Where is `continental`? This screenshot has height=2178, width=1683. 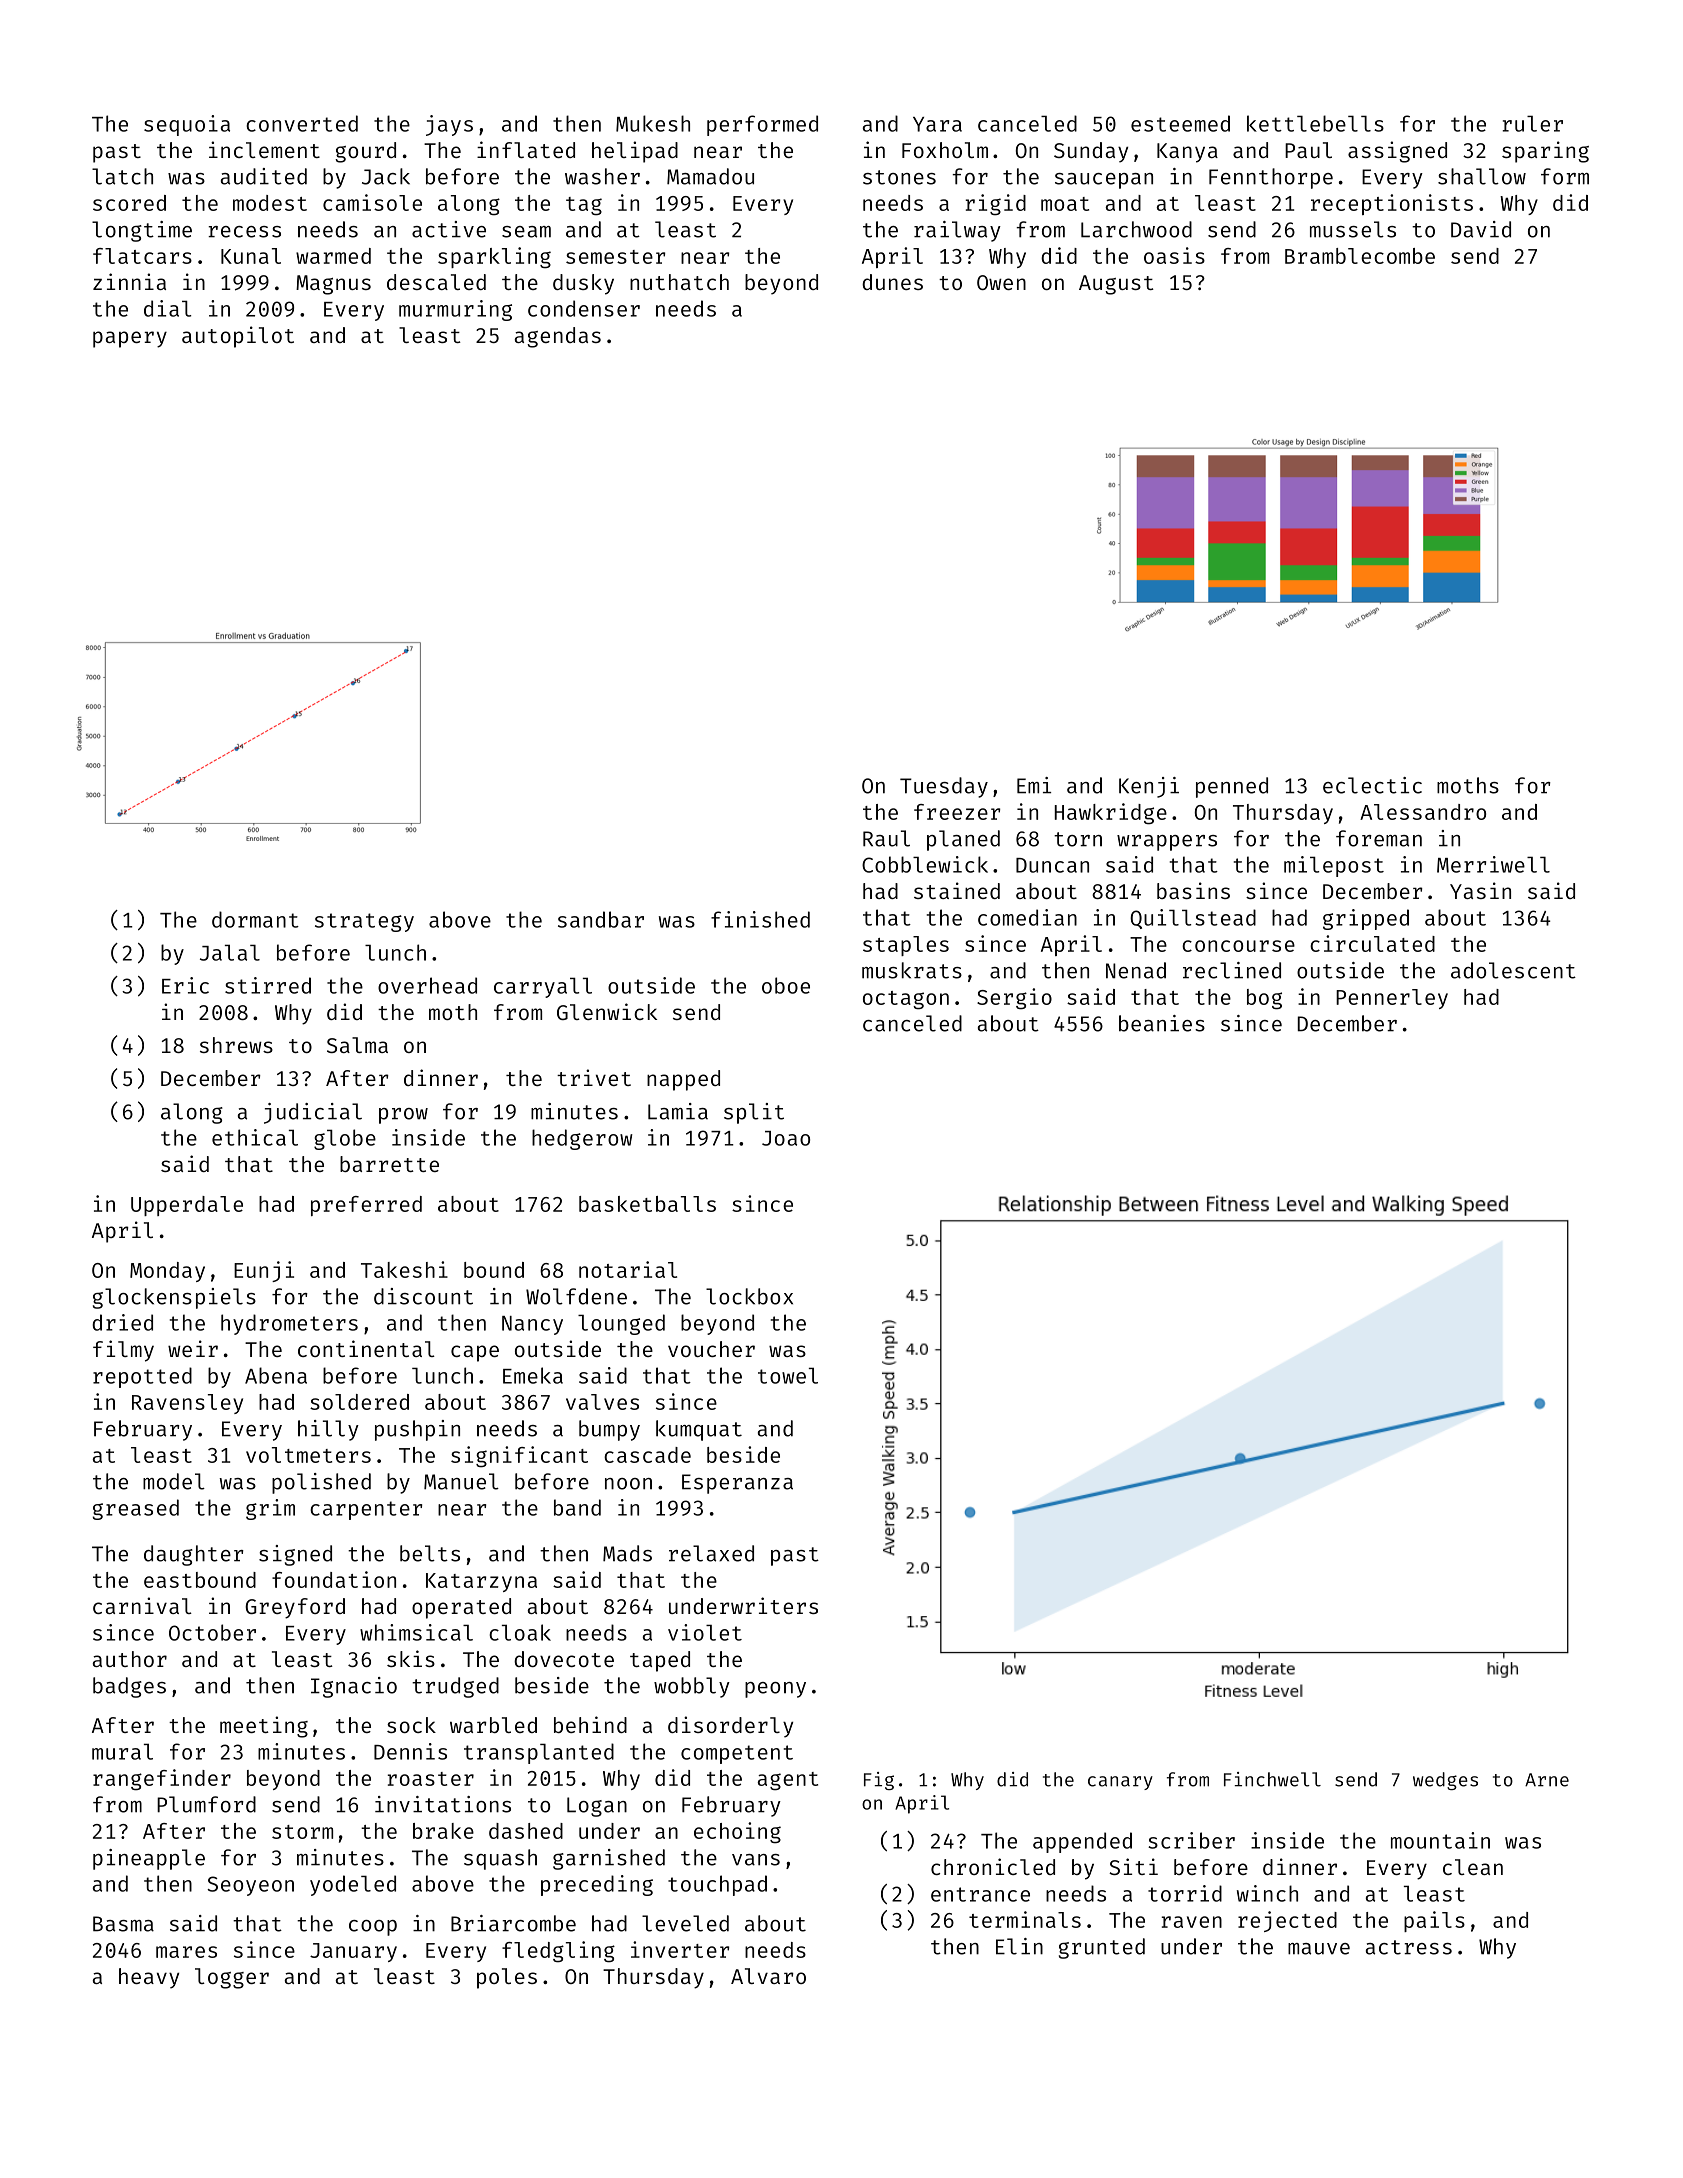 continental is located at coordinates (366, 1348).
